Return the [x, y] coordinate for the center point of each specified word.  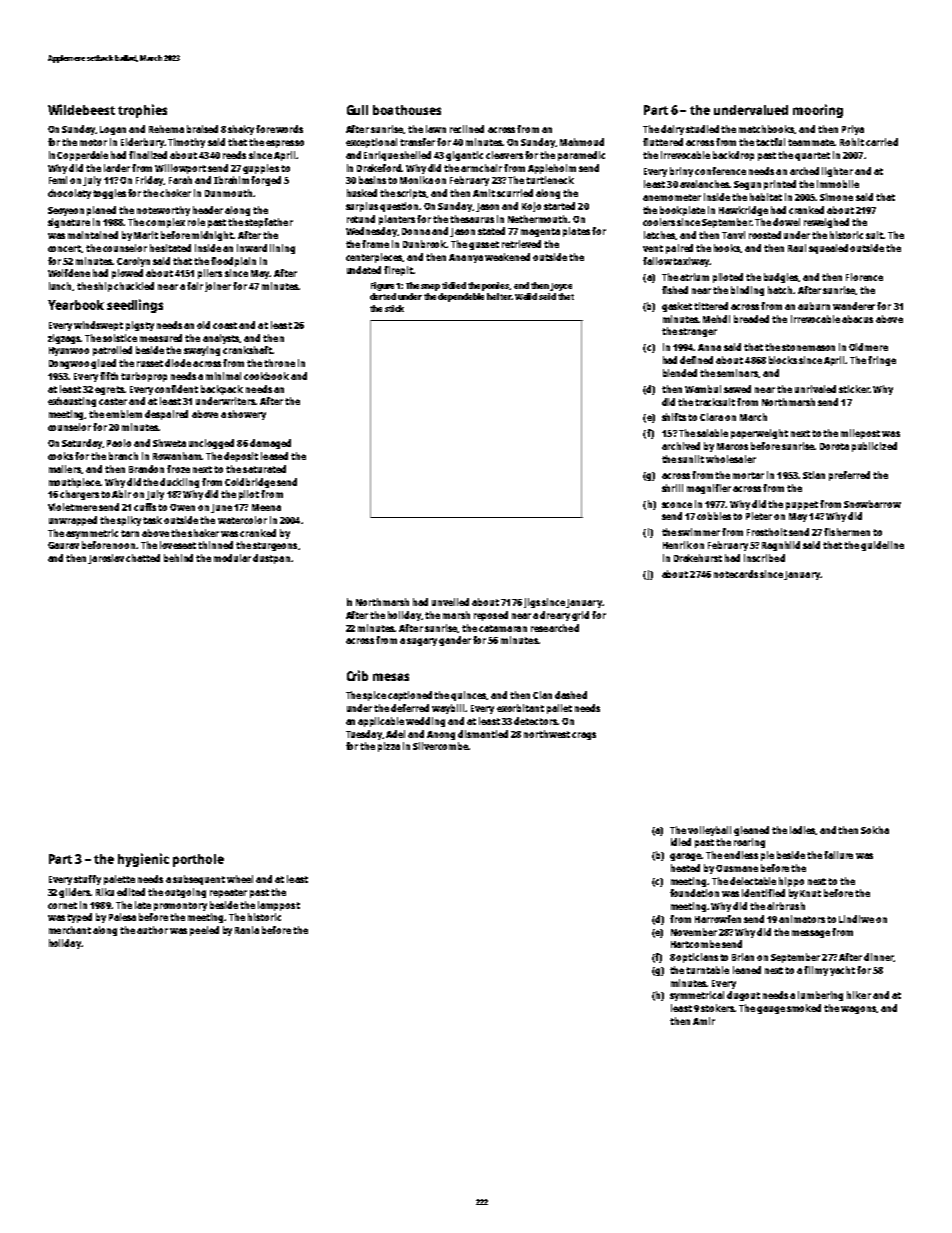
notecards [736, 574]
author [152, 930]
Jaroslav [107, 559]
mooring [818, 111]
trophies [142, 111]
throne [279, 363]
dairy [672, 130]
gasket [677, 307]
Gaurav [63, 545]
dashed [571, 695]
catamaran [503, 628]
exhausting [72, 402]
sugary [422, 642]
